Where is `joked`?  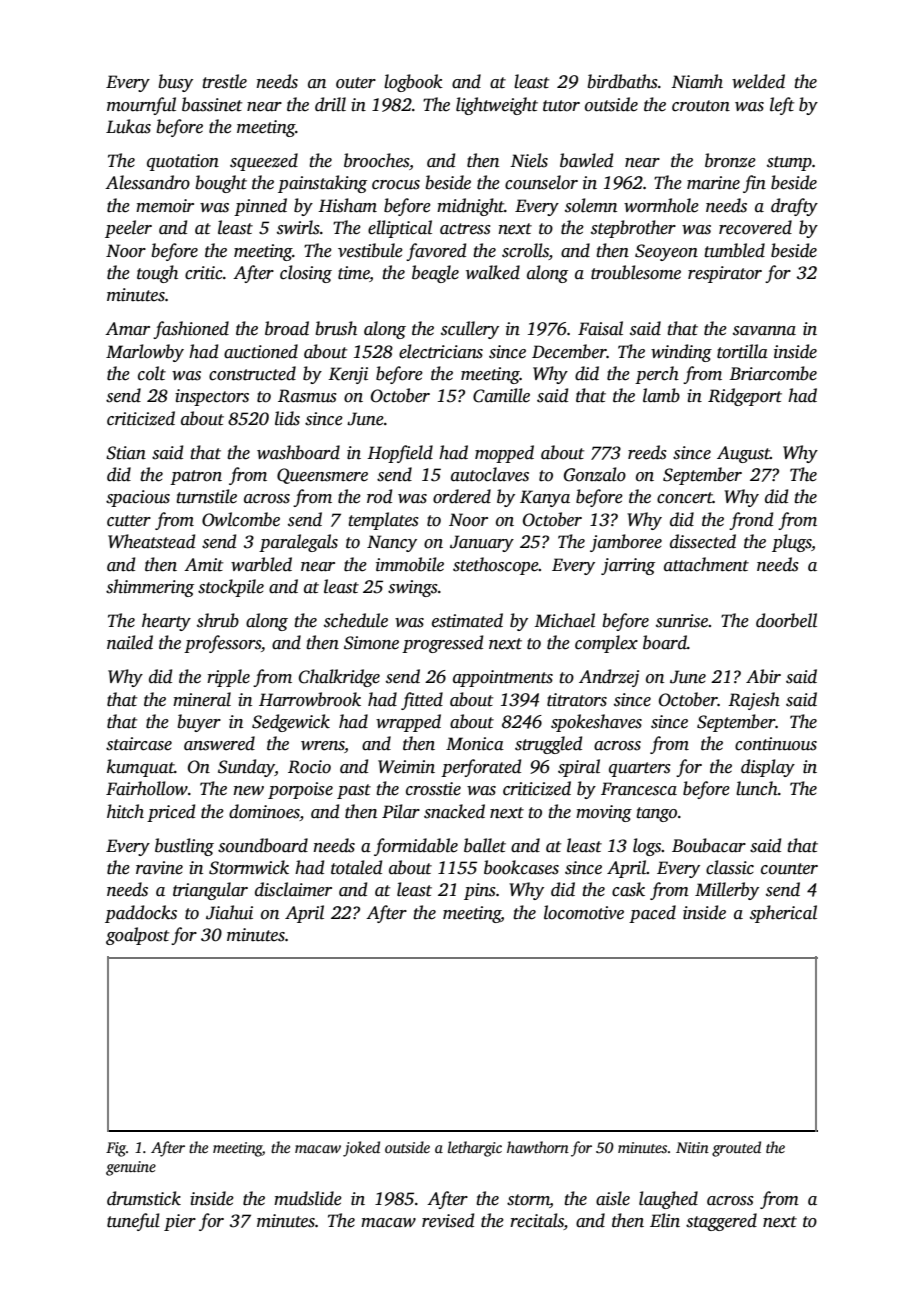
joked is located at coordinates (361, 1149).
